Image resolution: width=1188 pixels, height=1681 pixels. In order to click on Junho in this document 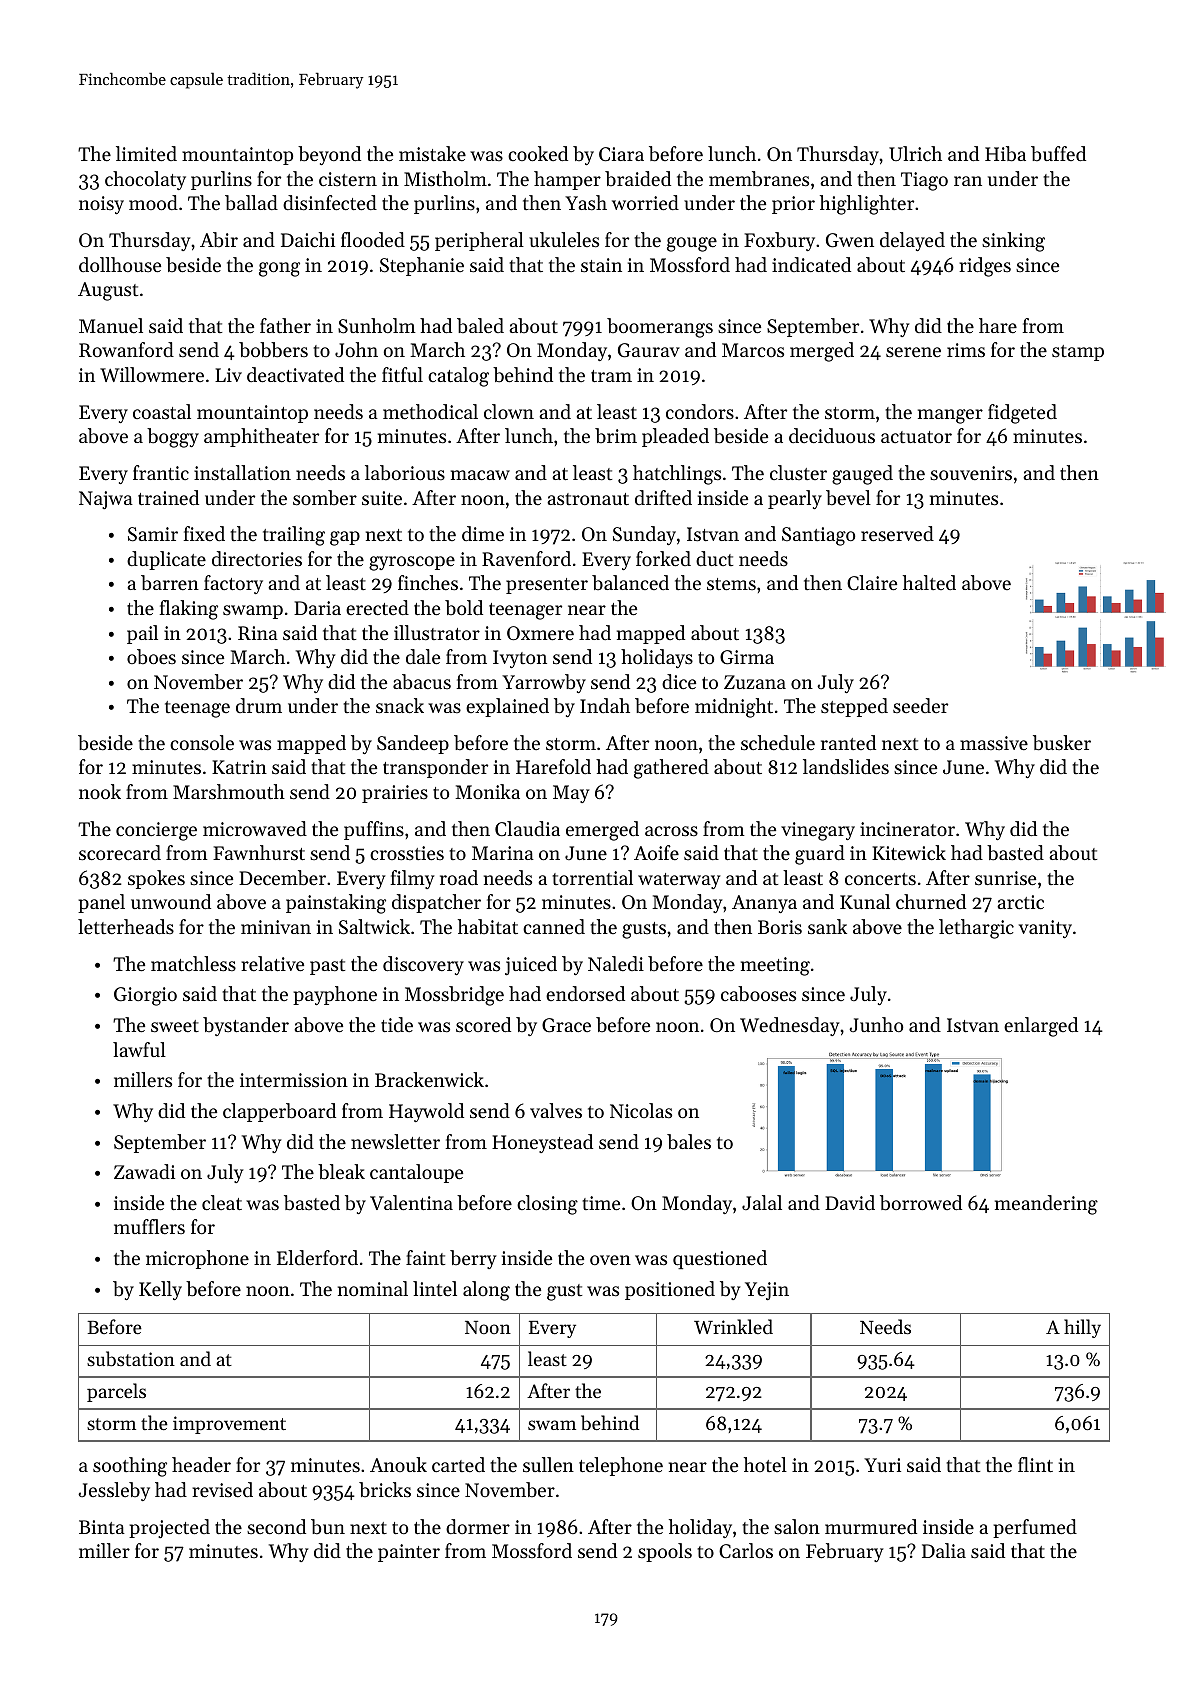, I will do `click(876, 1024)`.
